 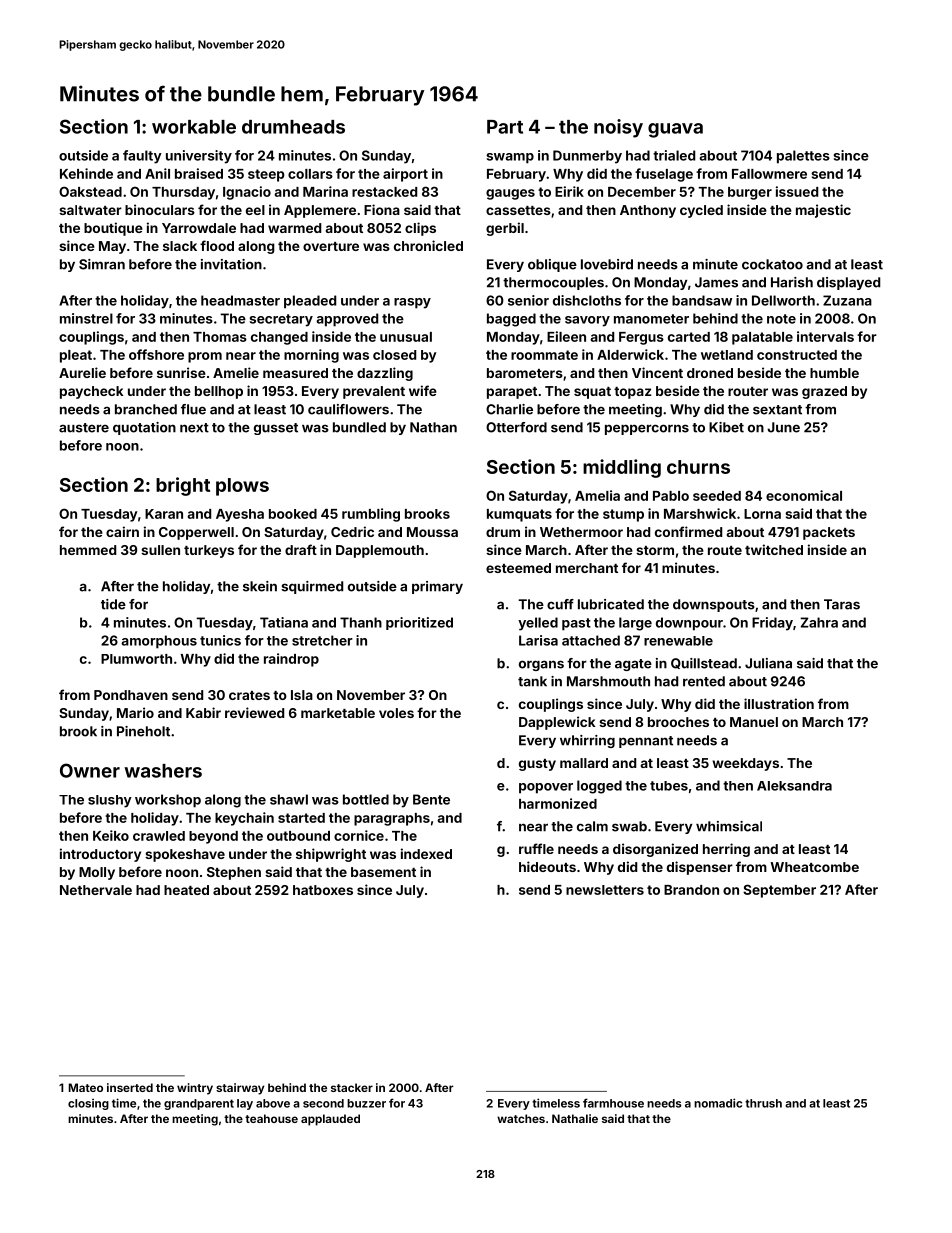 I want to click on workable, so click(x=194, y=127).
